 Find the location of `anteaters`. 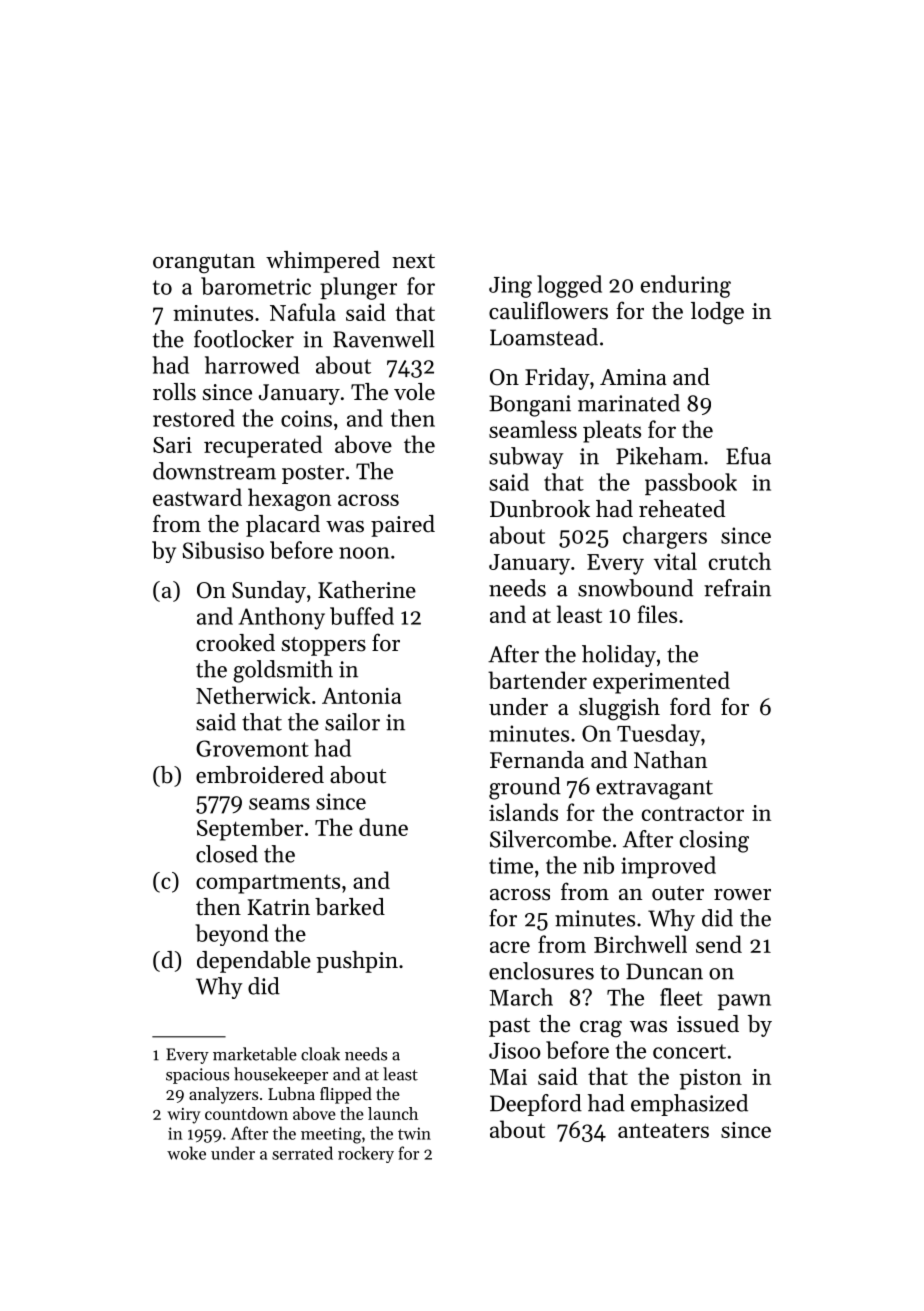

anteaters is located at coordinates (663, 1130).
